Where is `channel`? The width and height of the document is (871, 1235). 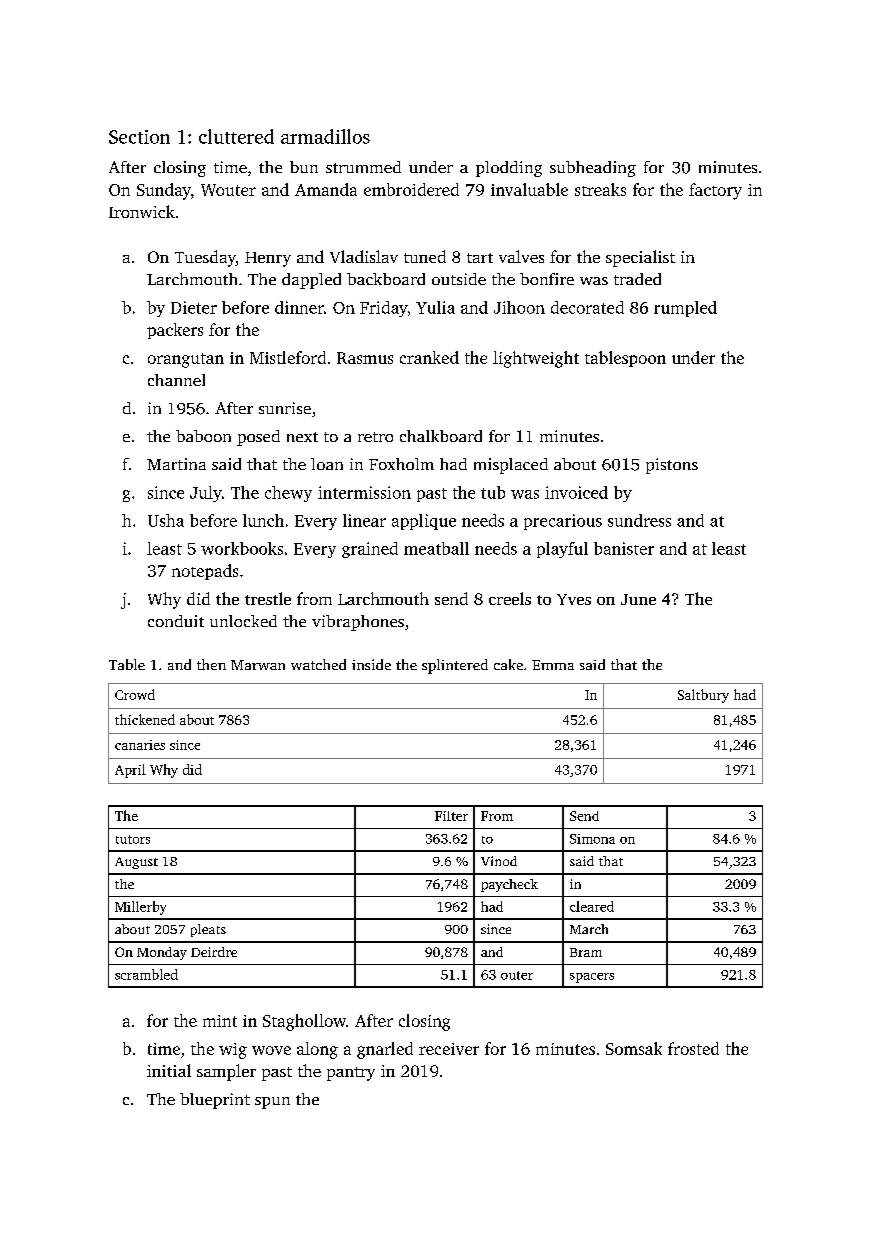
channel is located at coordinates (176, 380).
